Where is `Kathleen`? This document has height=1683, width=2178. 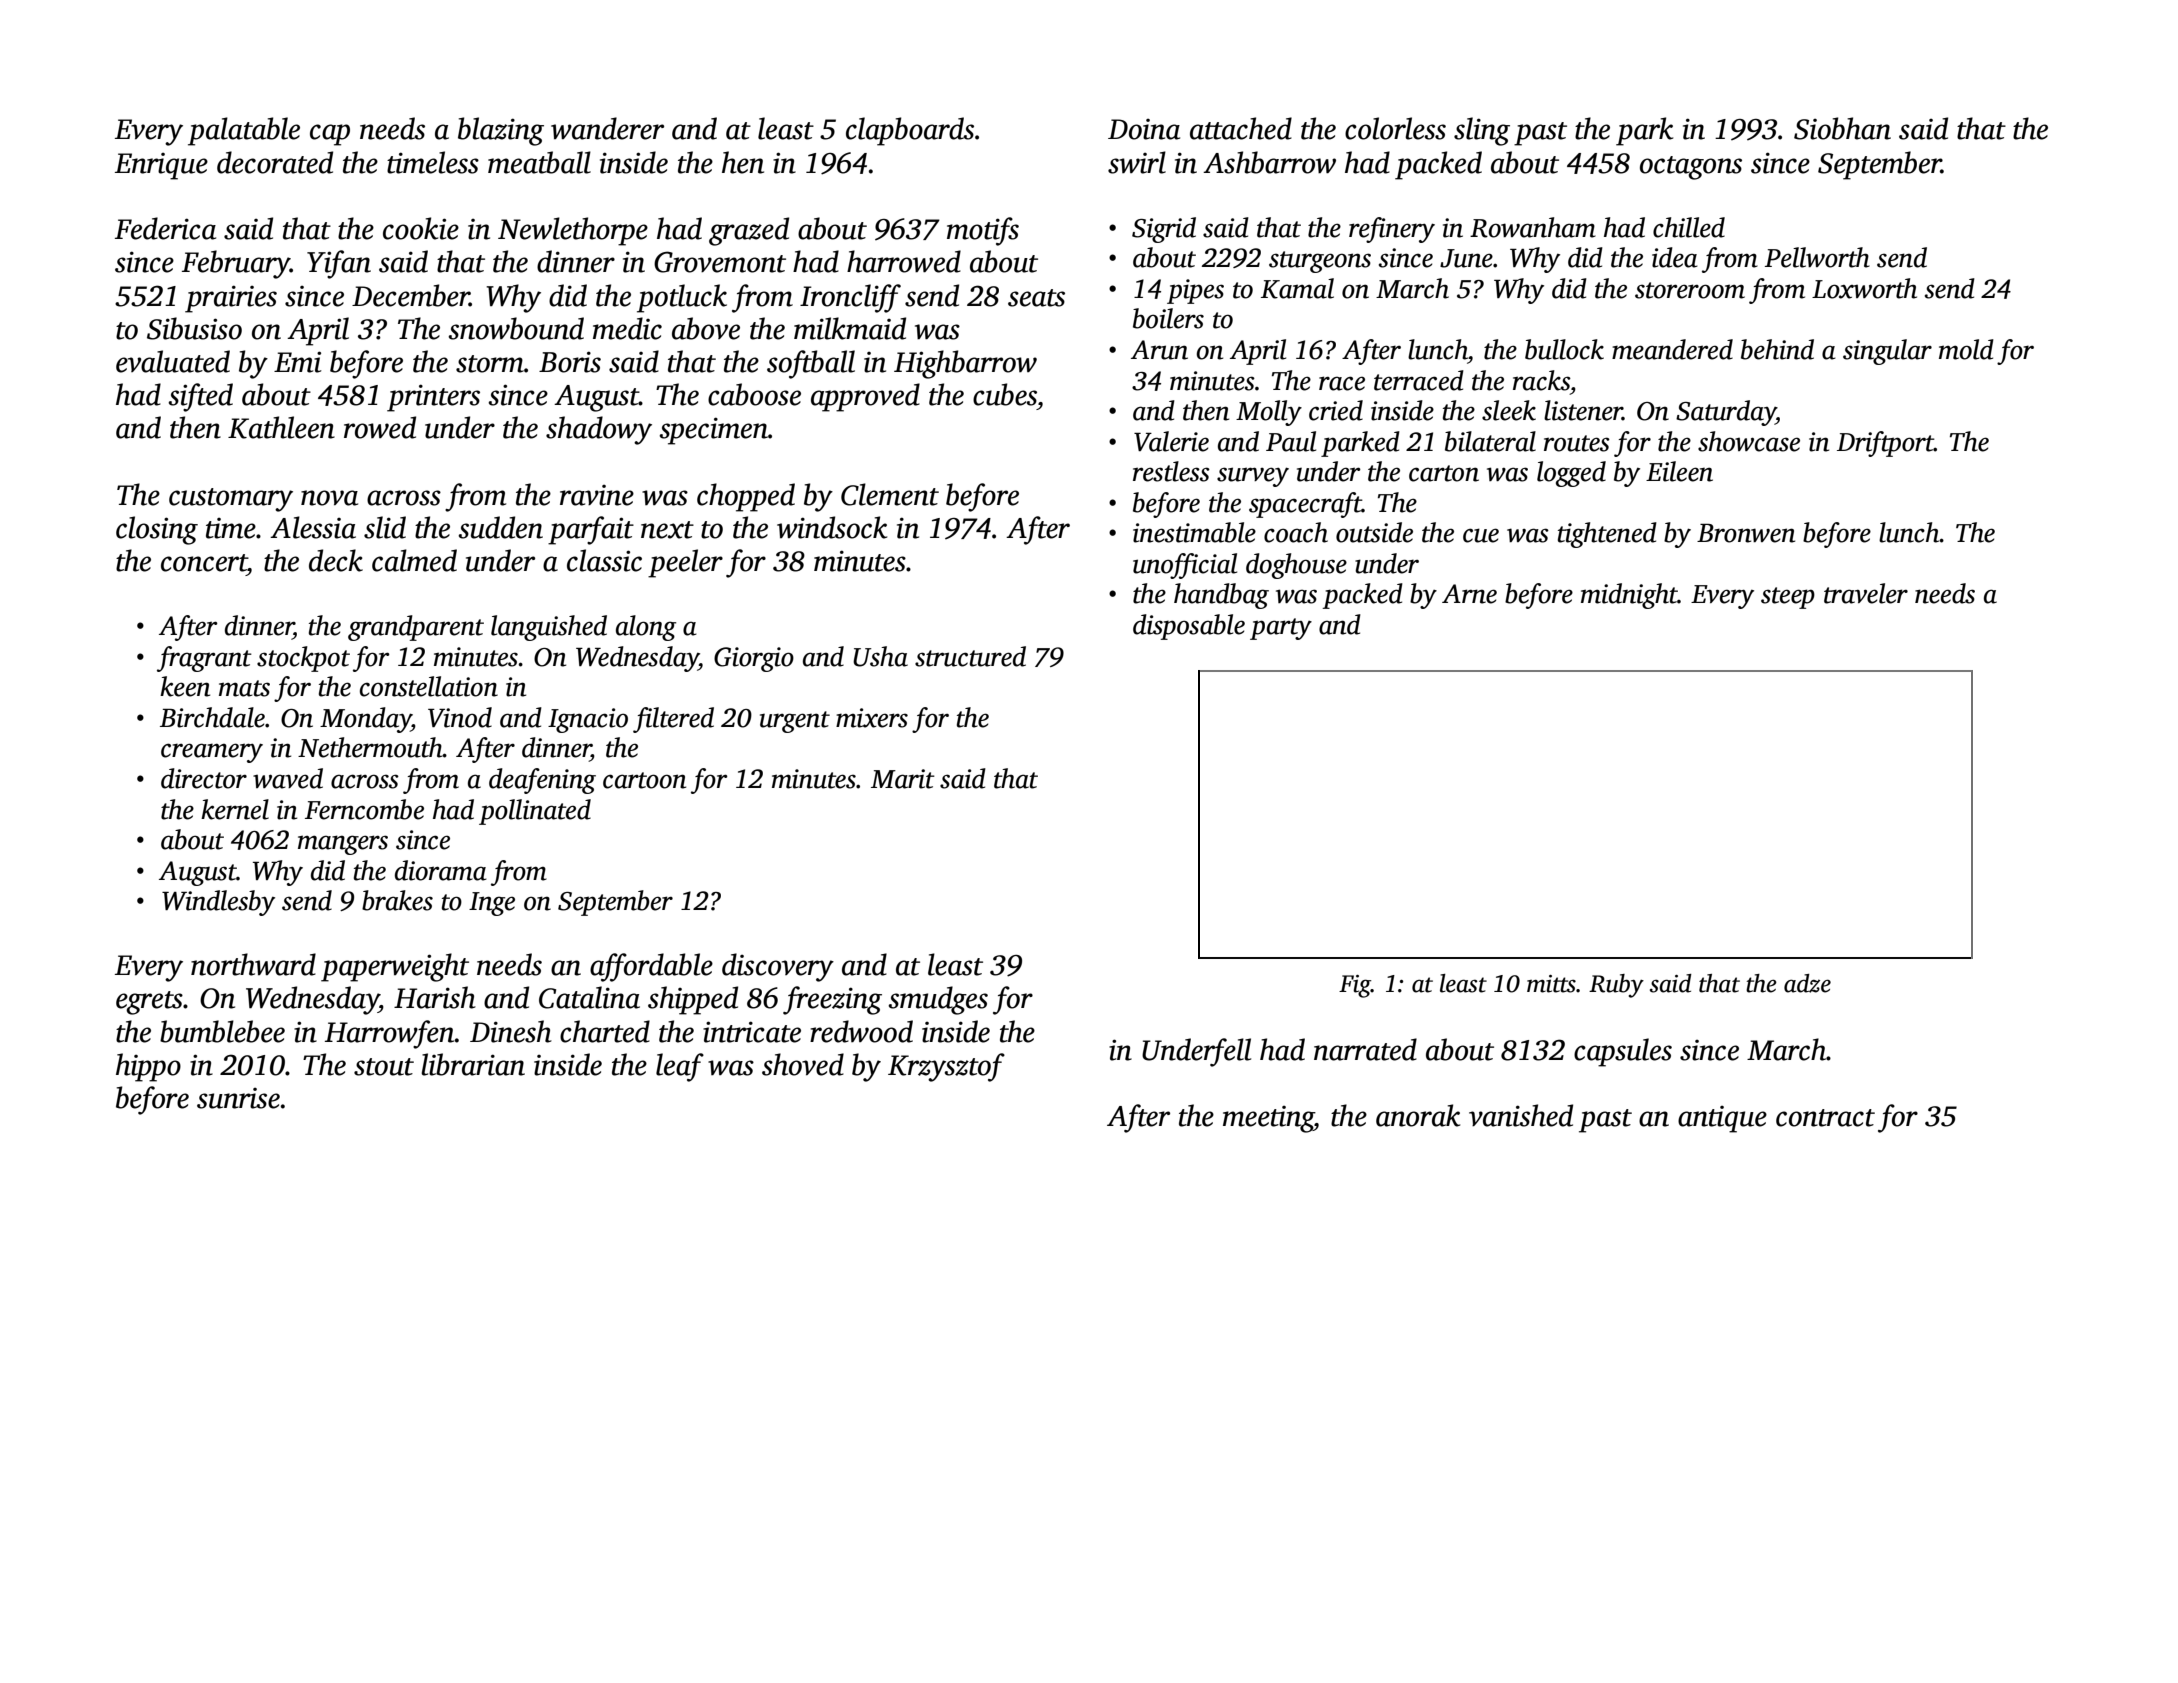
Kathleen is located at coordinates (281, 427).
